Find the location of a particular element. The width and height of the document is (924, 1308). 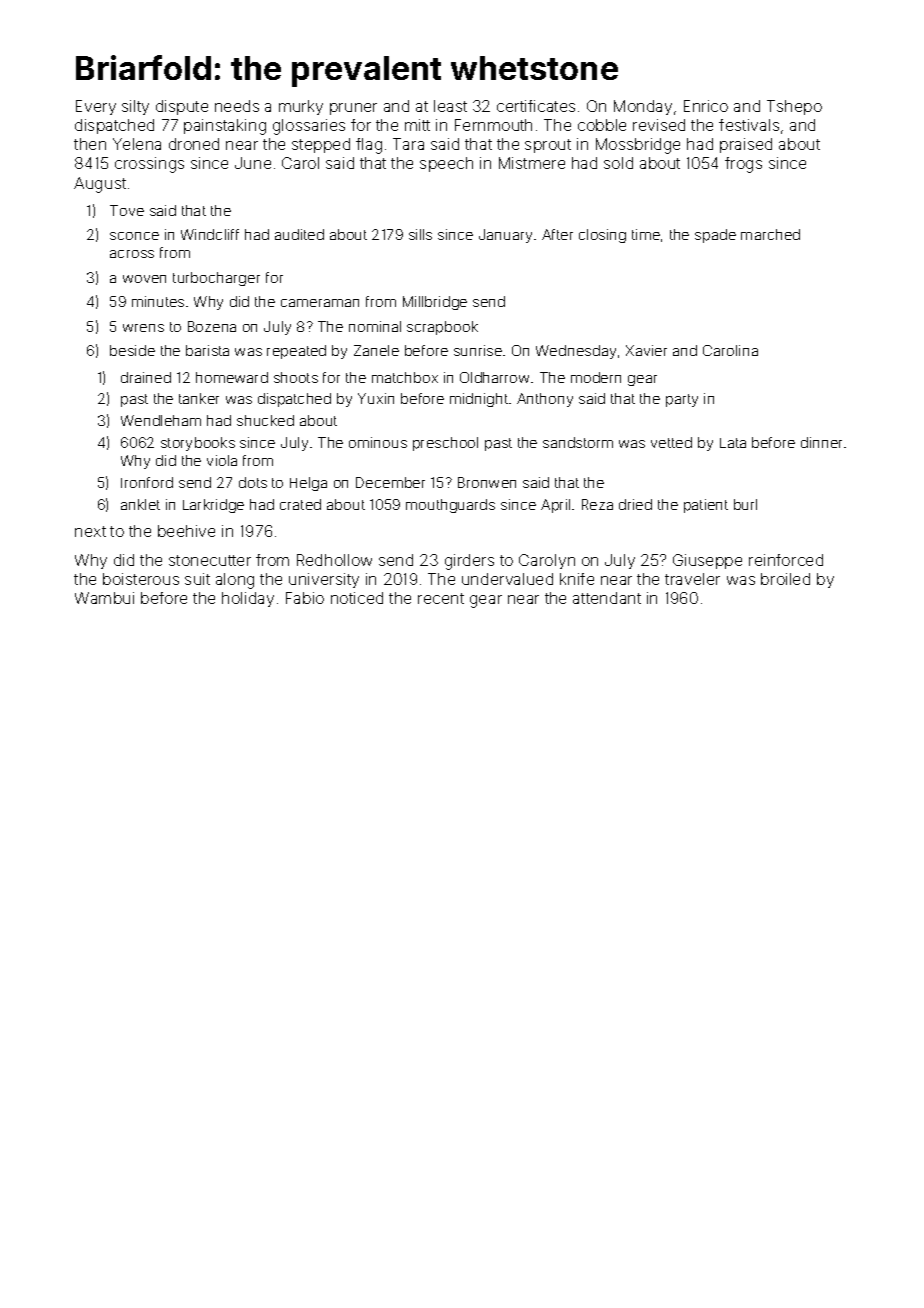

Xavier is located at coordinates (646, 350).
